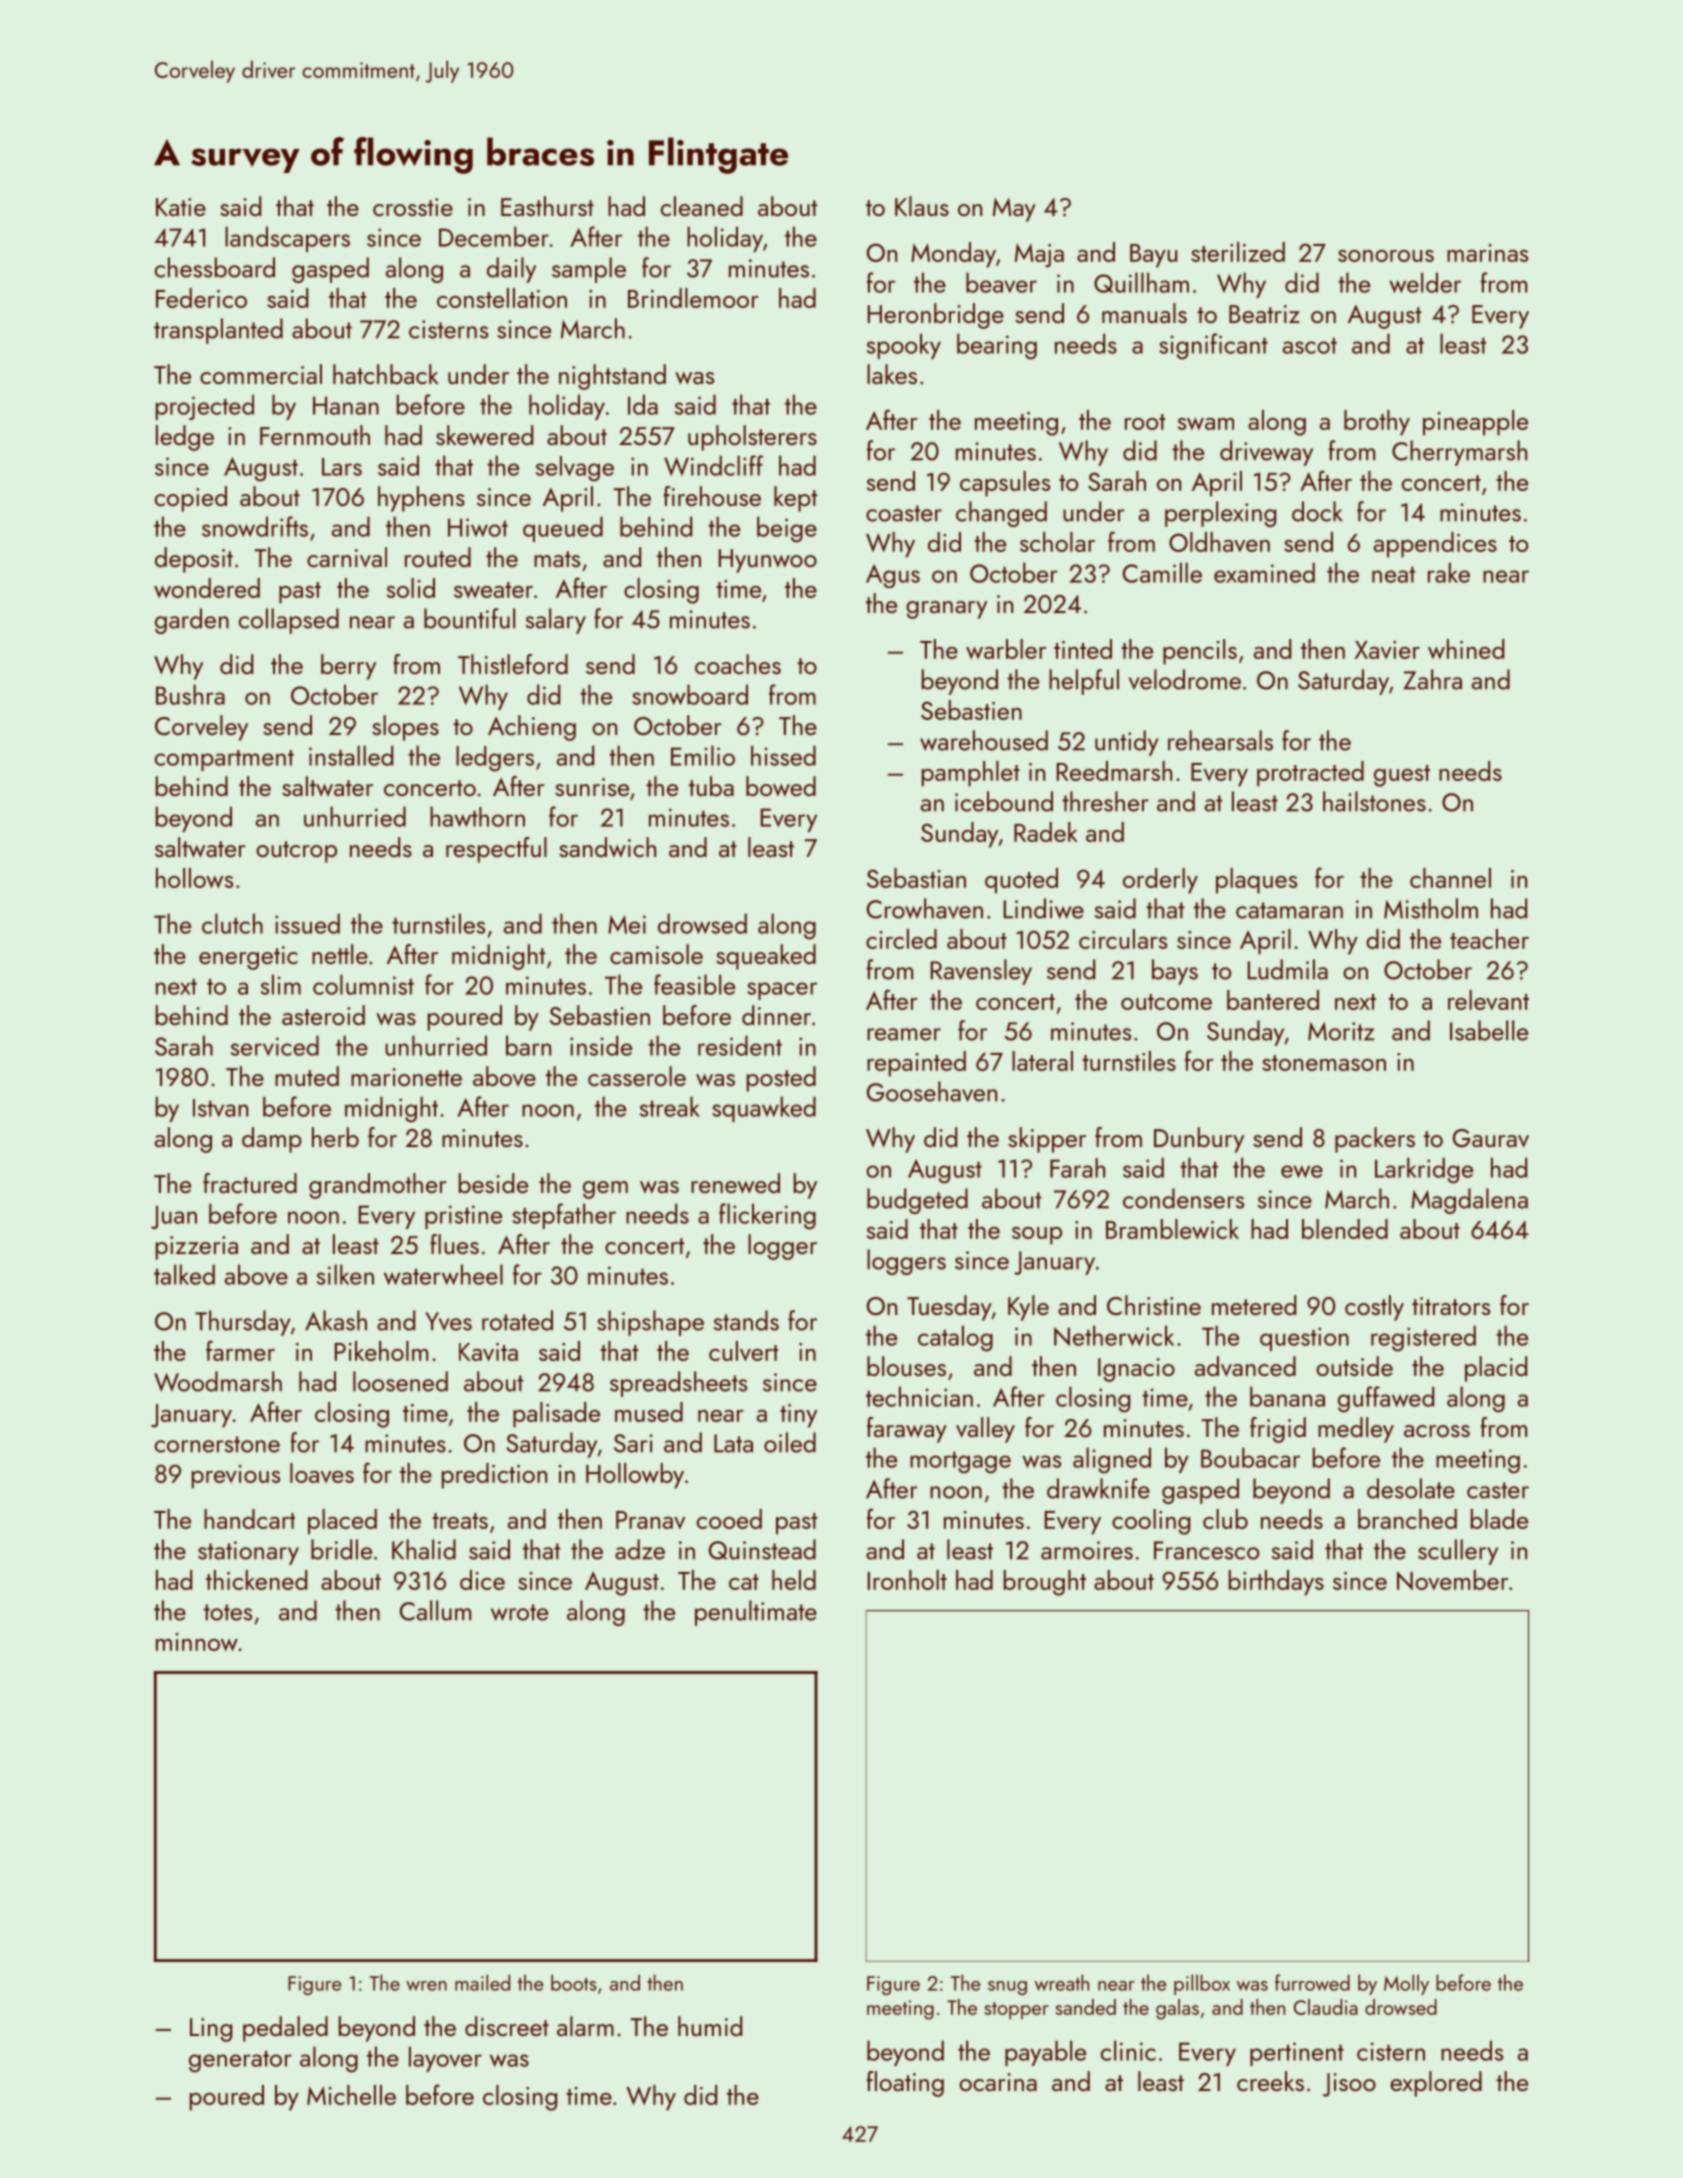  I want to click on helpful, so click(1084, 682).
